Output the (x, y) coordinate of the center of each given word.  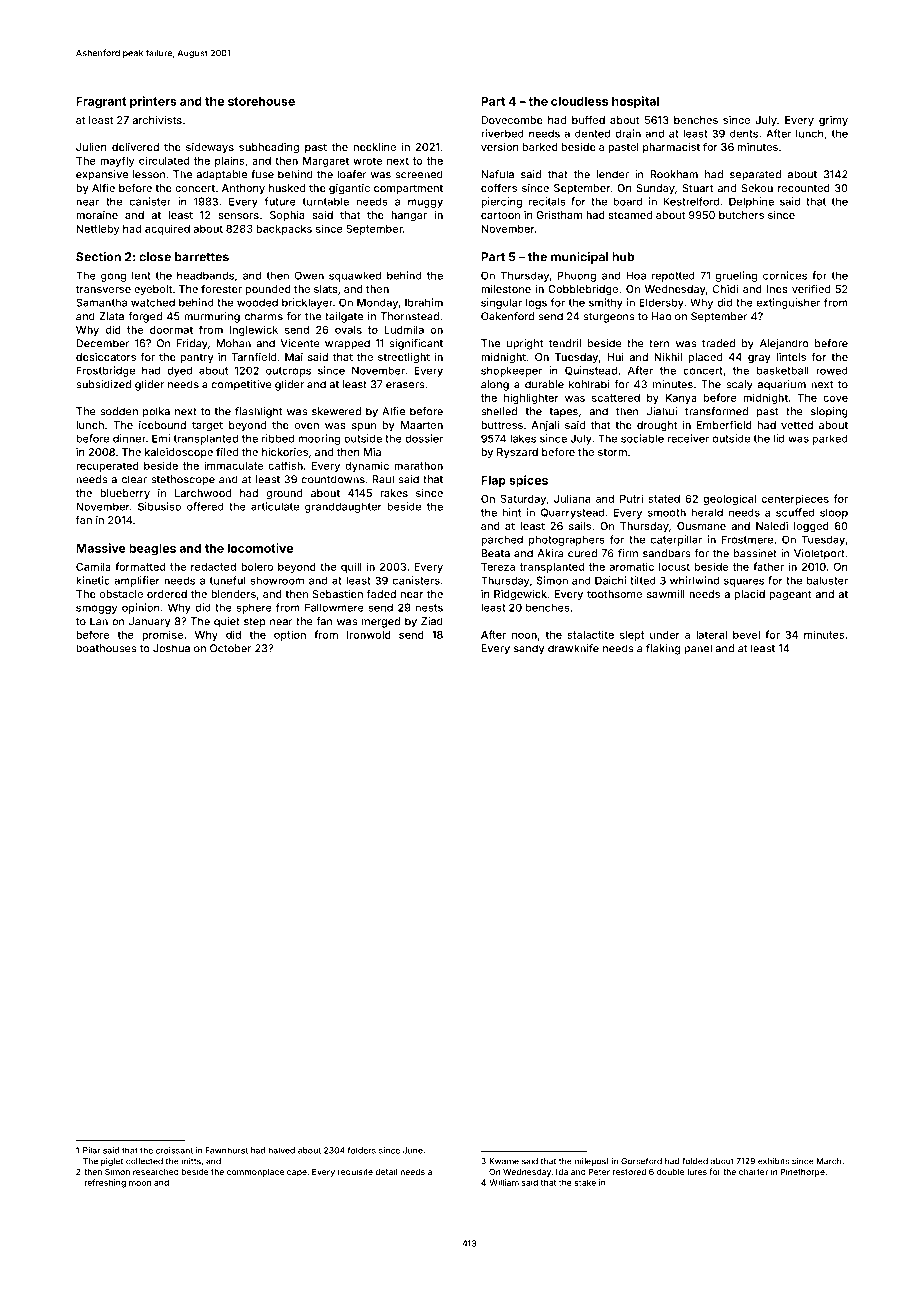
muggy (425, 203)
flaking (663, 649)
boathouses (106, 648)
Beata (495, 553)
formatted (140, 566)
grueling (736, 276)
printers (153, 102)
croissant (174, 1150)
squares (744, 582)
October (230, 648)
